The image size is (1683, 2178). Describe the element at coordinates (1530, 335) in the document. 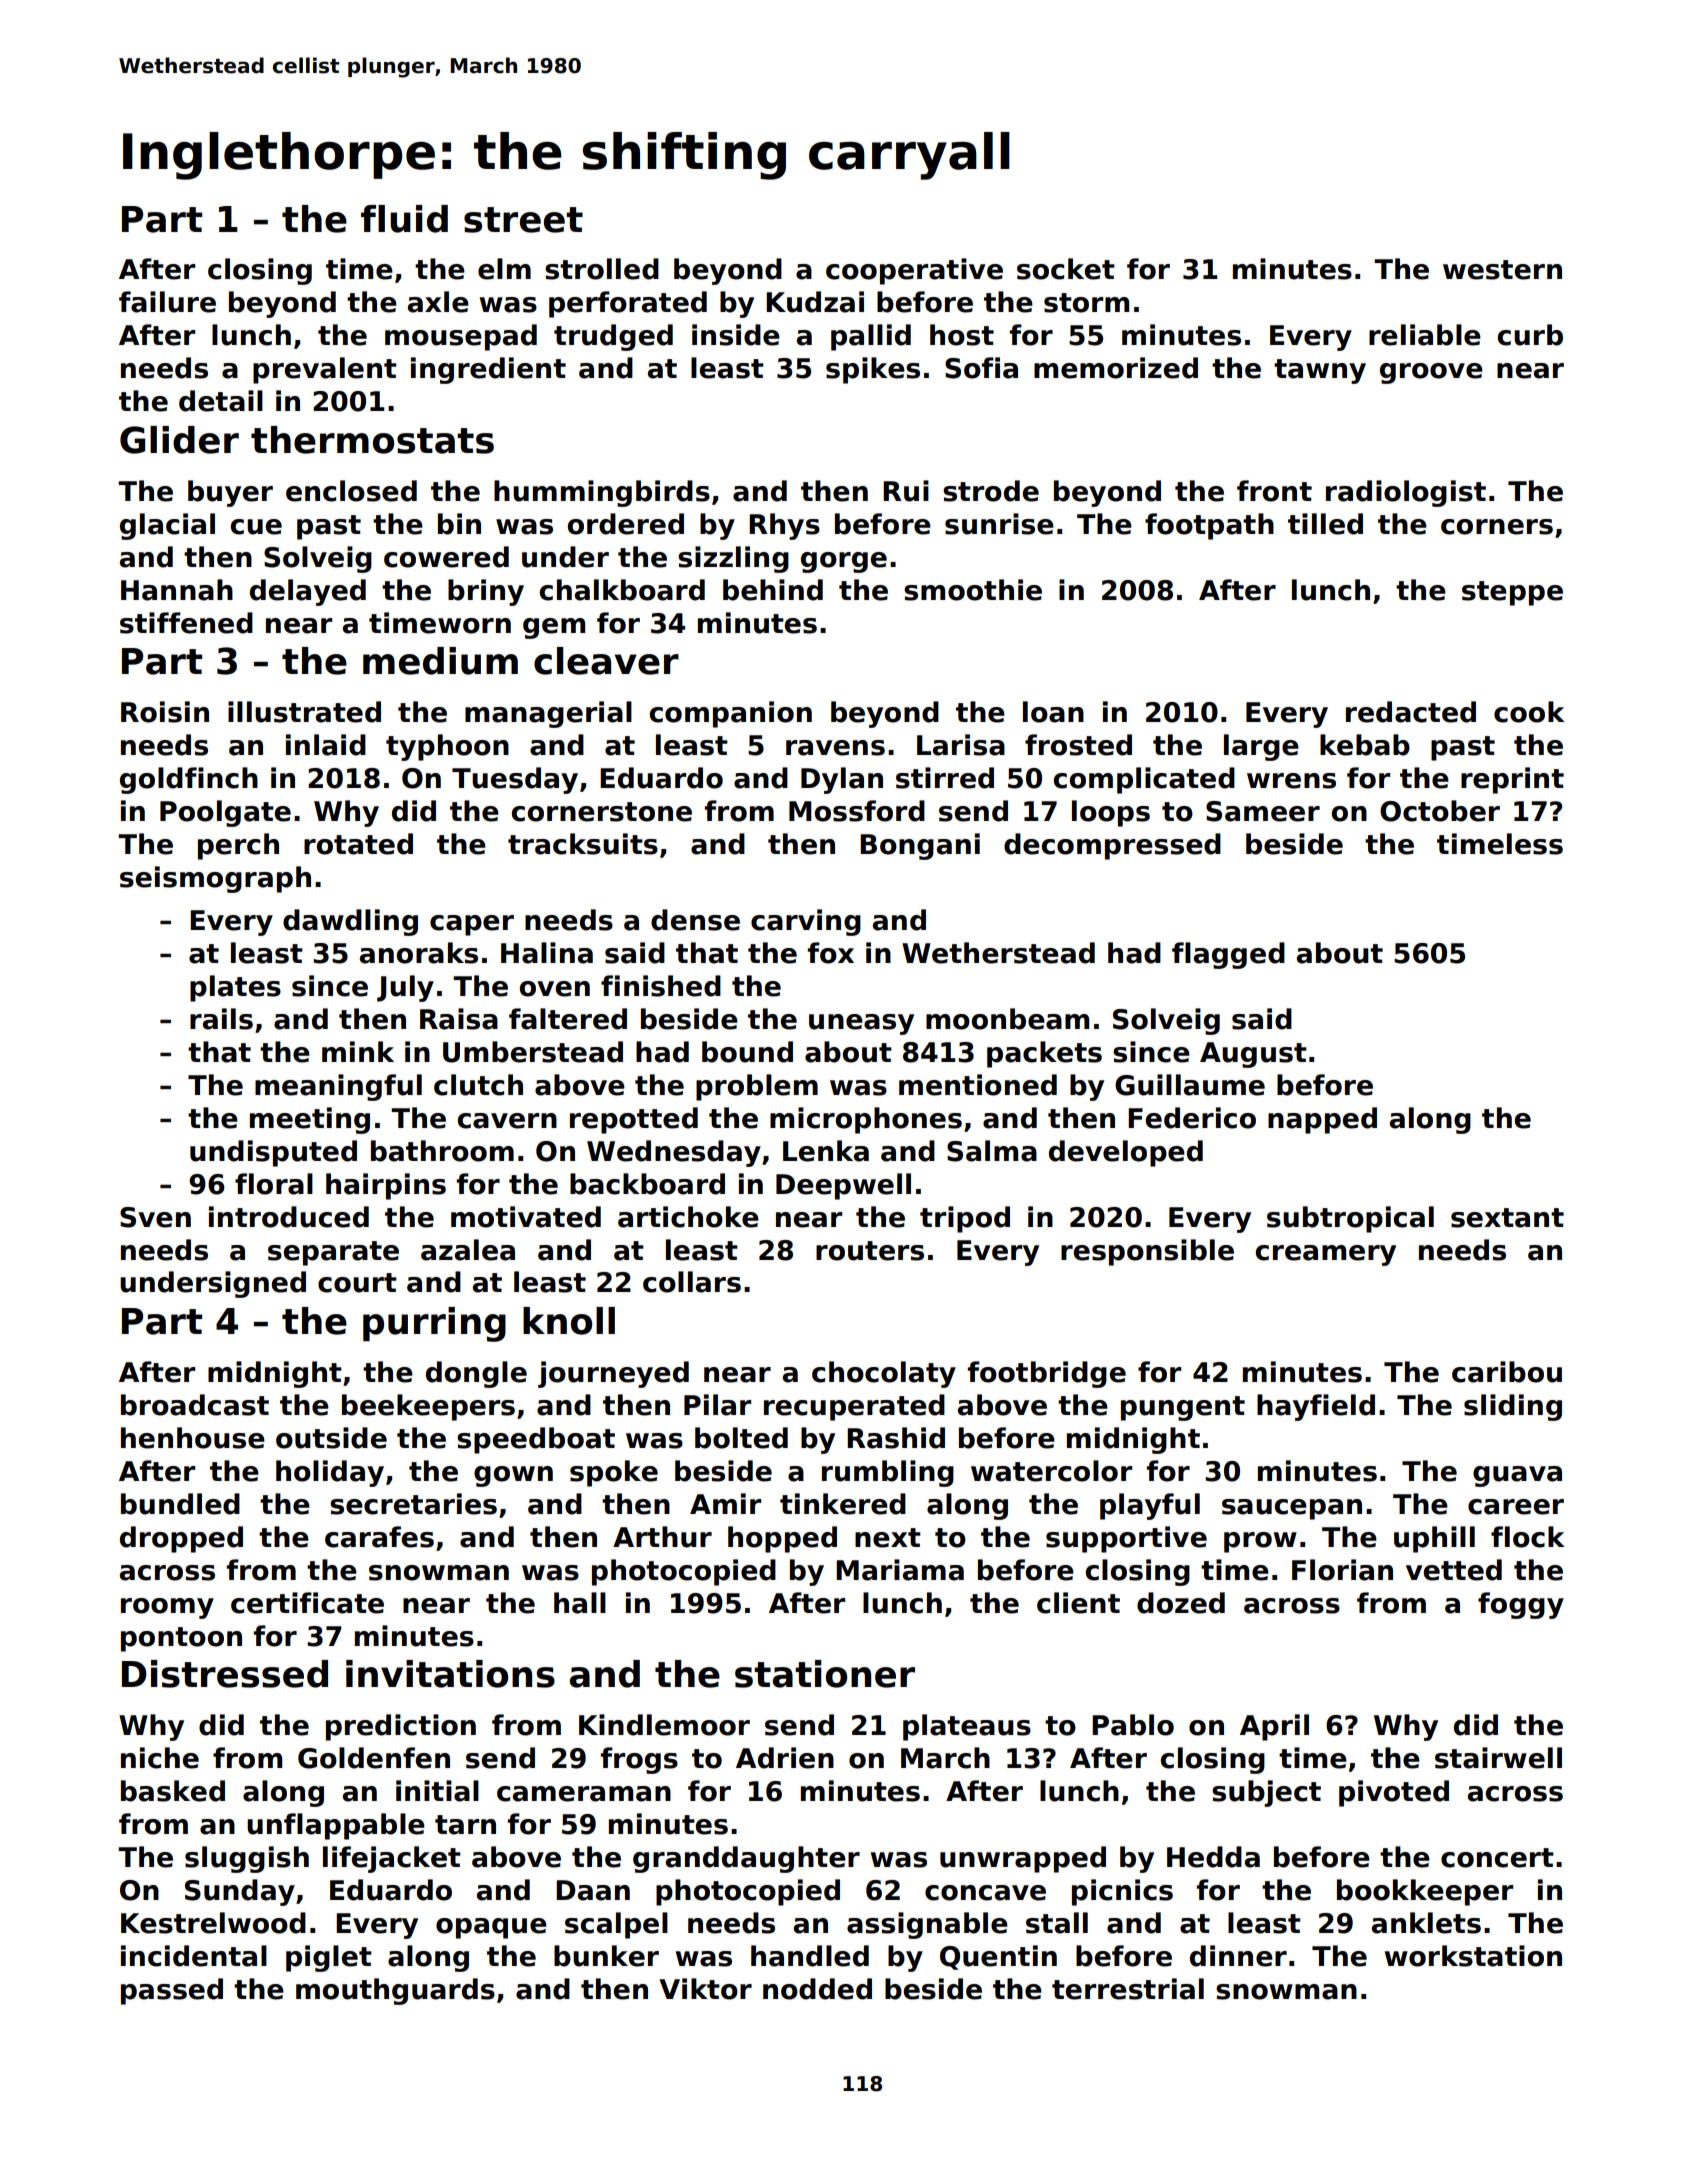

I see `curb` at that location.
